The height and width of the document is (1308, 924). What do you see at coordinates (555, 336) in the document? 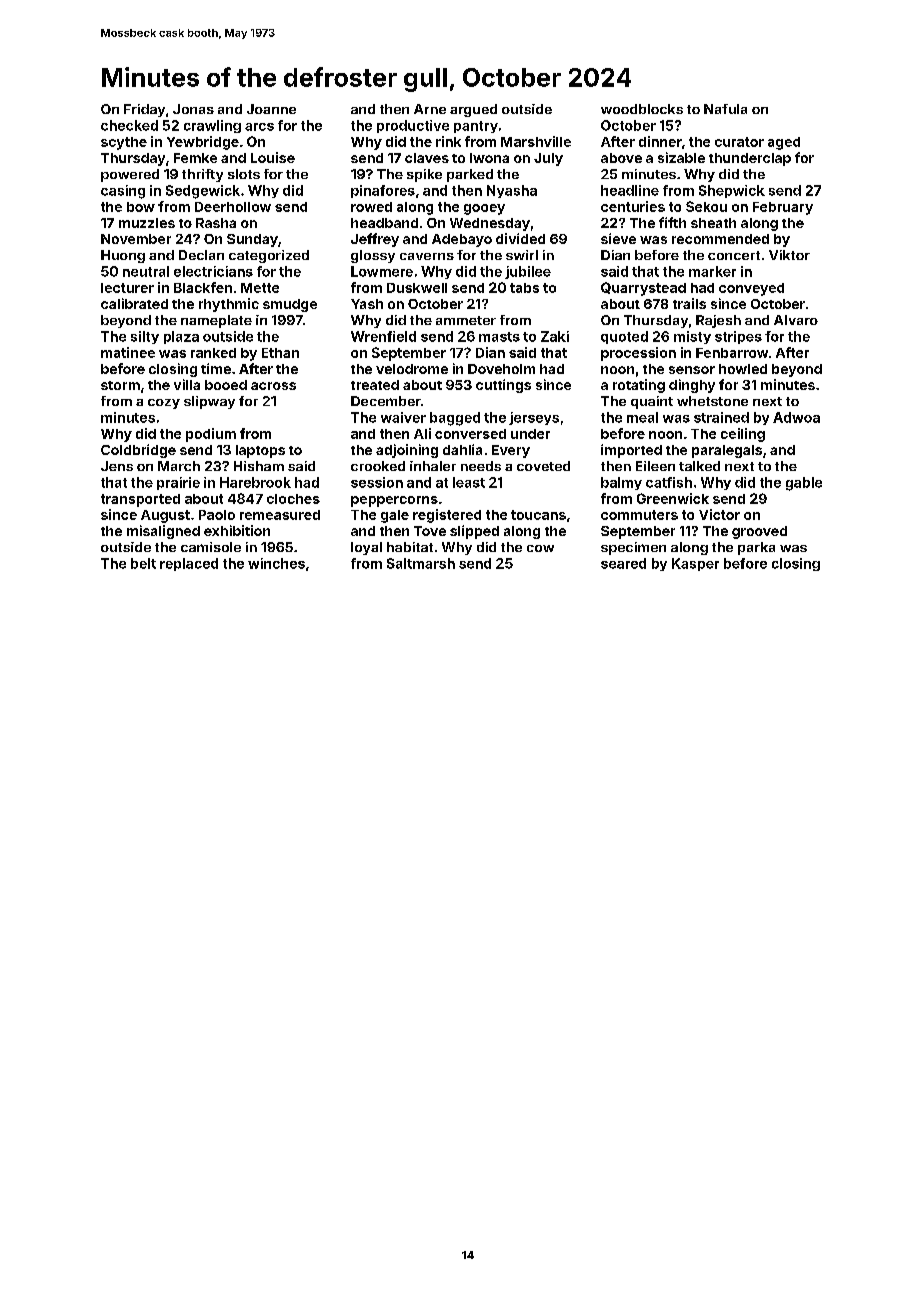
I see `Zaki` at bounding box center [555, 336].
